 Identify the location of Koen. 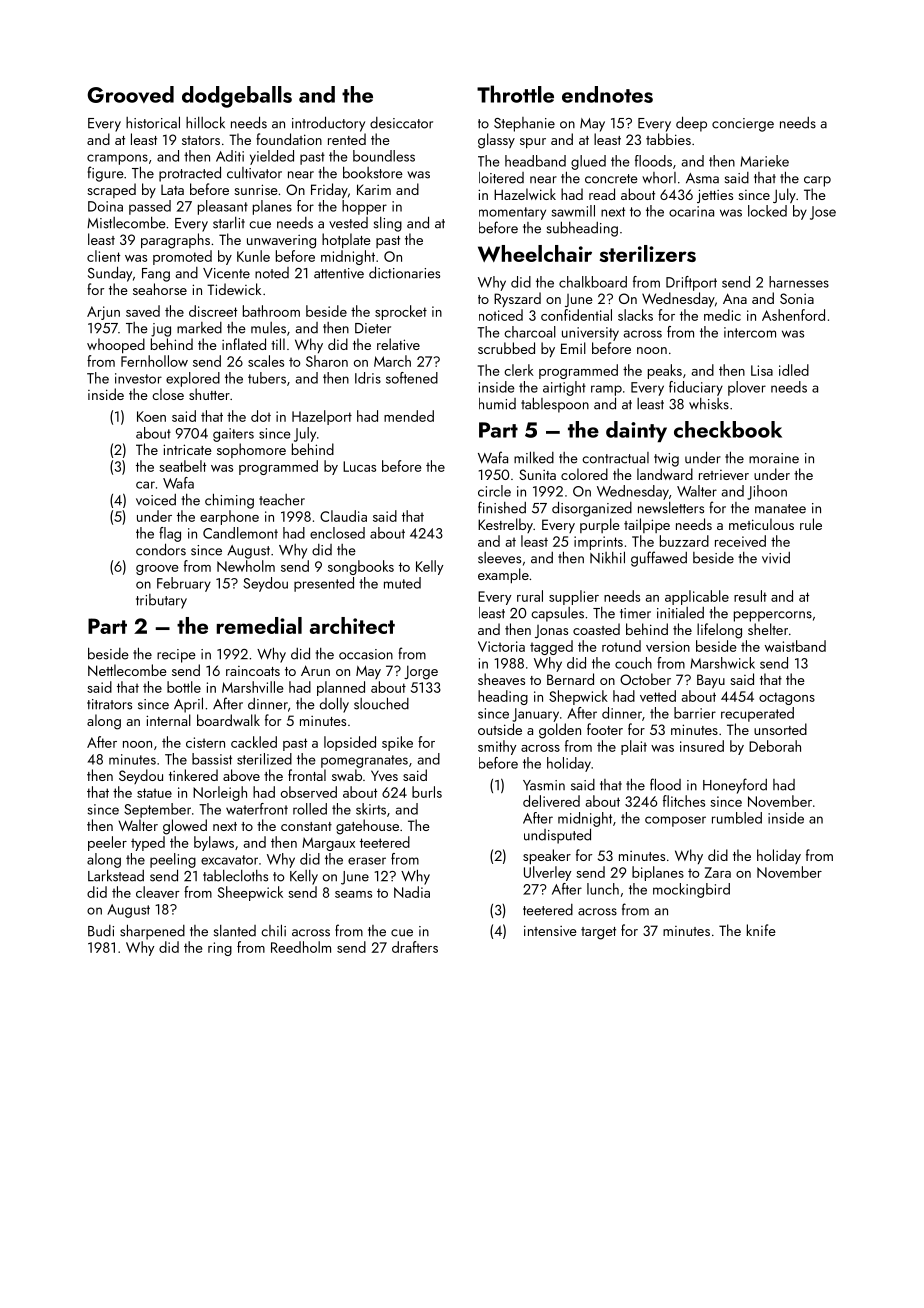
(151, 416).
